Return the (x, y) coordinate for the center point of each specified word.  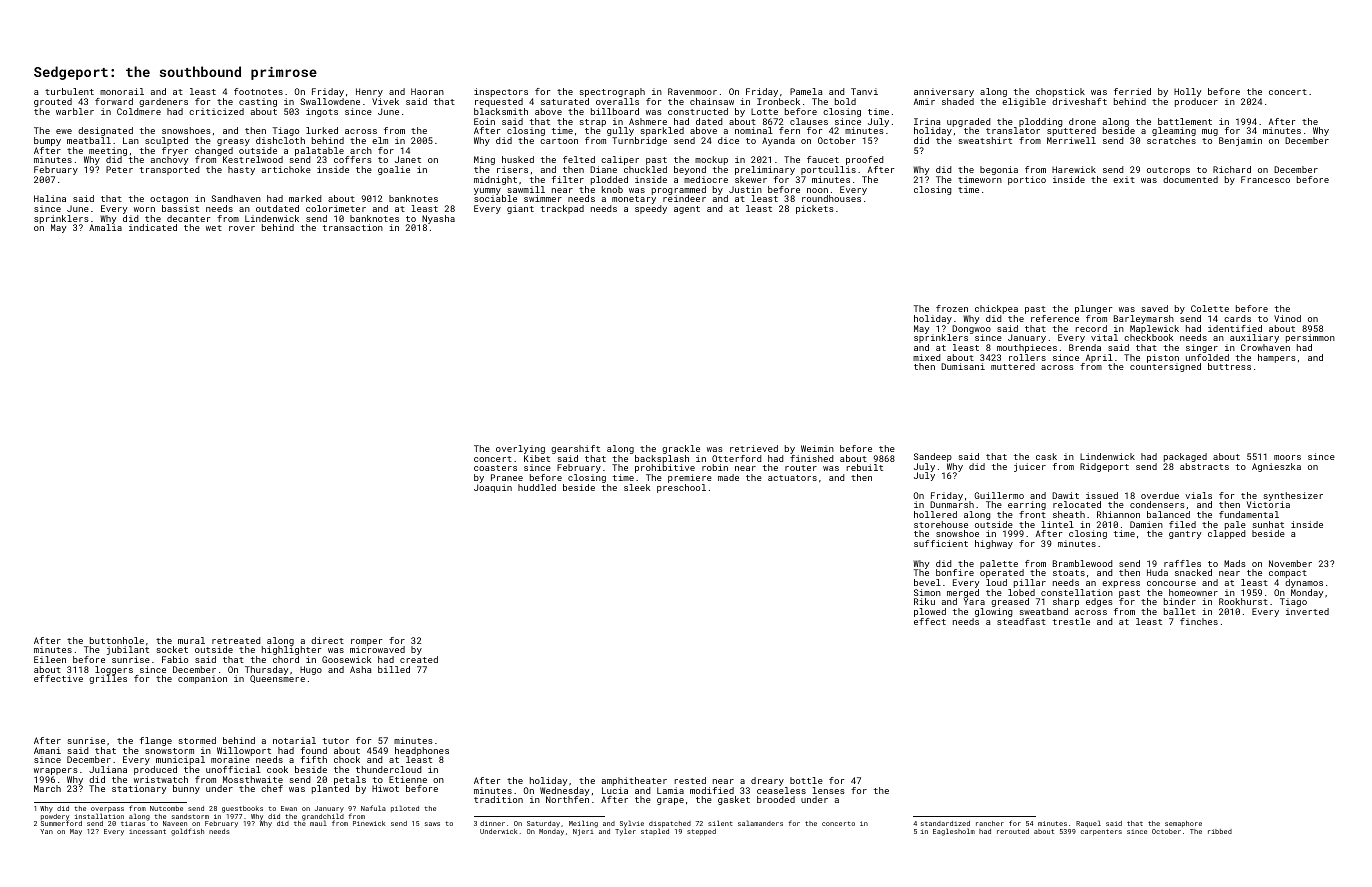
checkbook (1148, 337)
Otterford (736, 458)
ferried (1132, 91)
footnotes (258, 91)
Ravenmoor (692, 91)
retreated (236, 640)
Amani (47, 750)
